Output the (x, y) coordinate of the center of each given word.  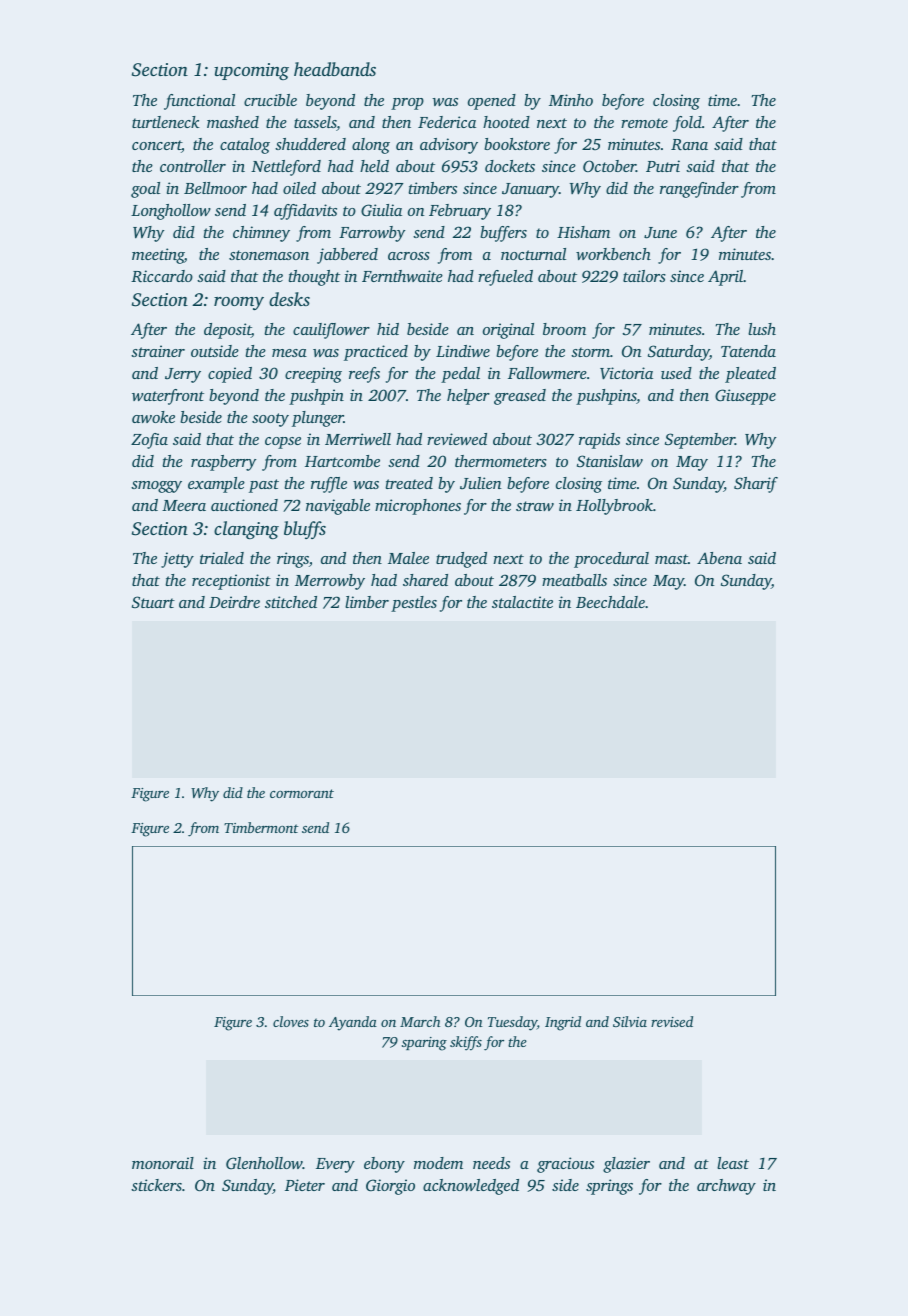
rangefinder (699, 190)
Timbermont (261, 827)
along (371, 146)
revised (672, 1021)
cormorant (302, 793)
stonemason (269, 255)
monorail (163, 1163)
